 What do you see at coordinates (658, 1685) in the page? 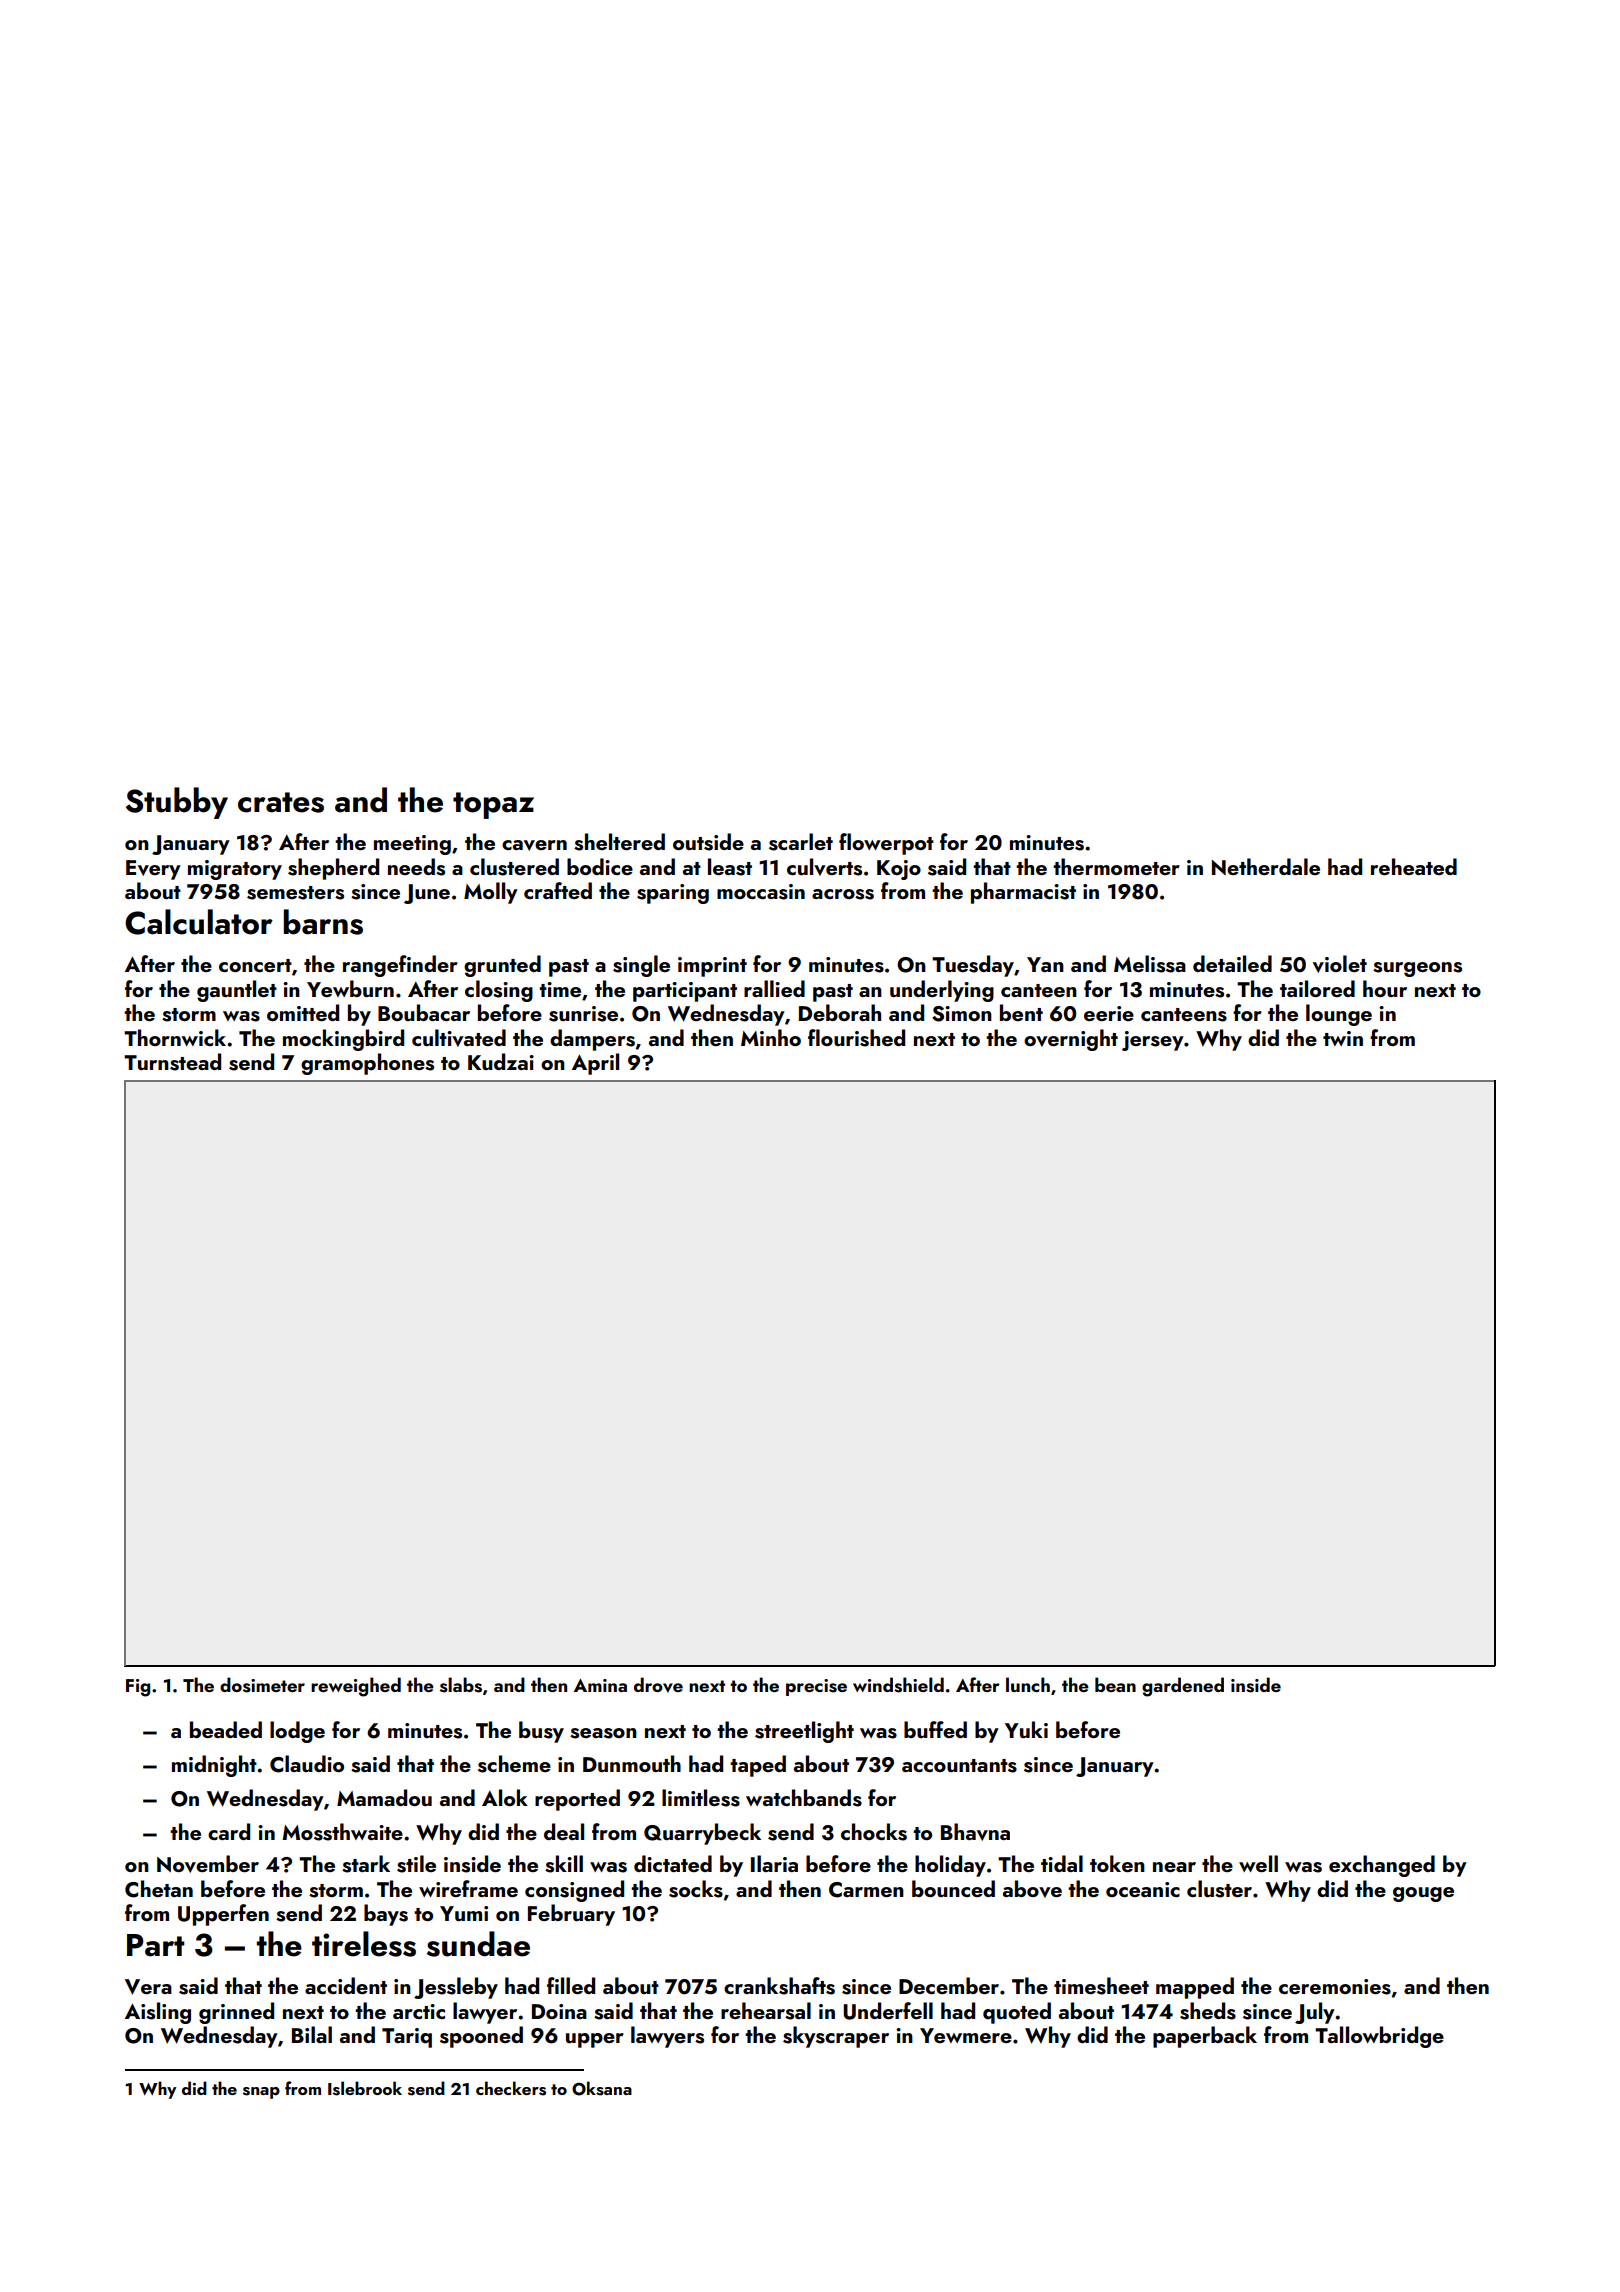
I see `drove` at bounding box center [658, 1685].
